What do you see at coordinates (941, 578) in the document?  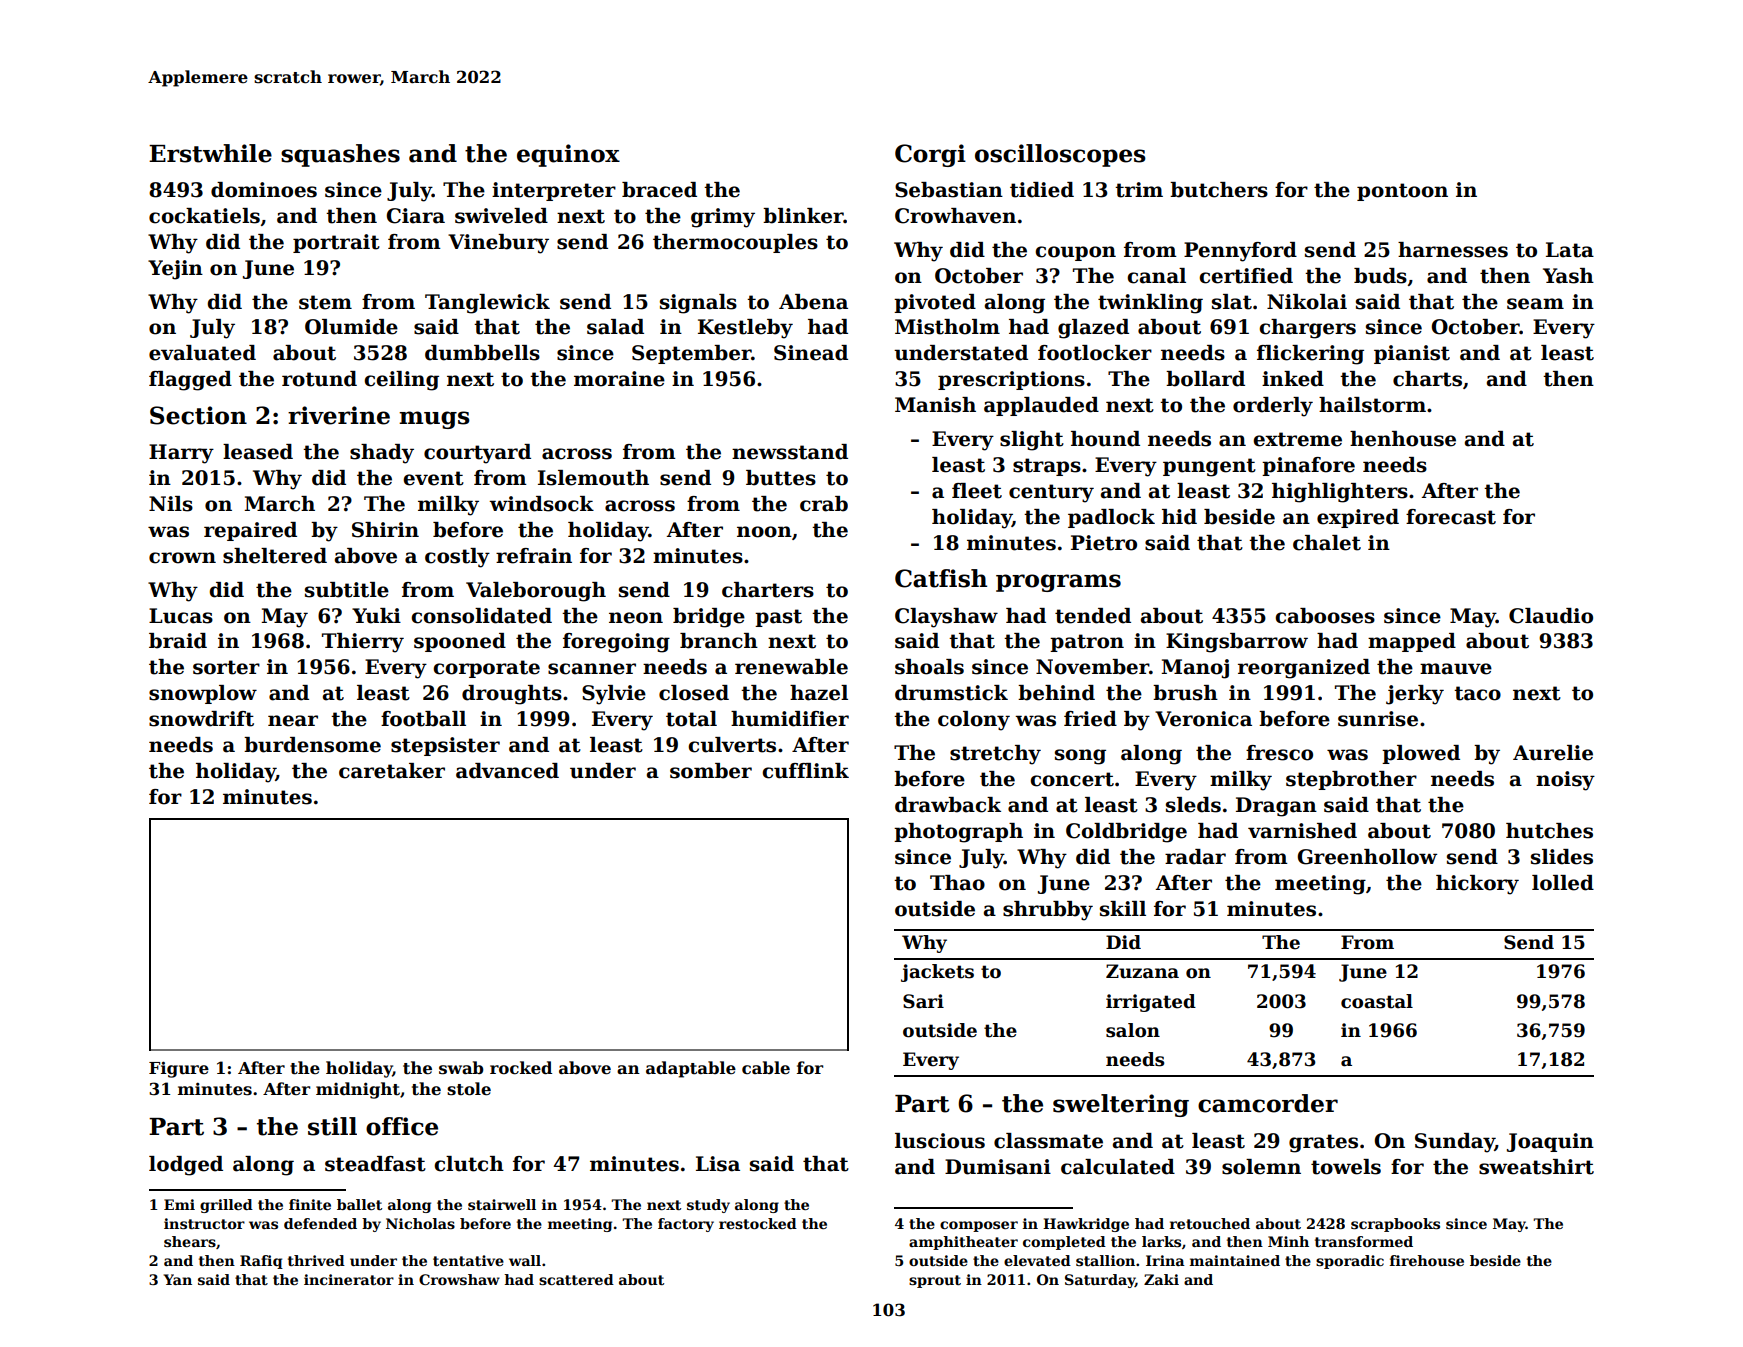 I see `Catfish` at bounding box center [941, 578].
